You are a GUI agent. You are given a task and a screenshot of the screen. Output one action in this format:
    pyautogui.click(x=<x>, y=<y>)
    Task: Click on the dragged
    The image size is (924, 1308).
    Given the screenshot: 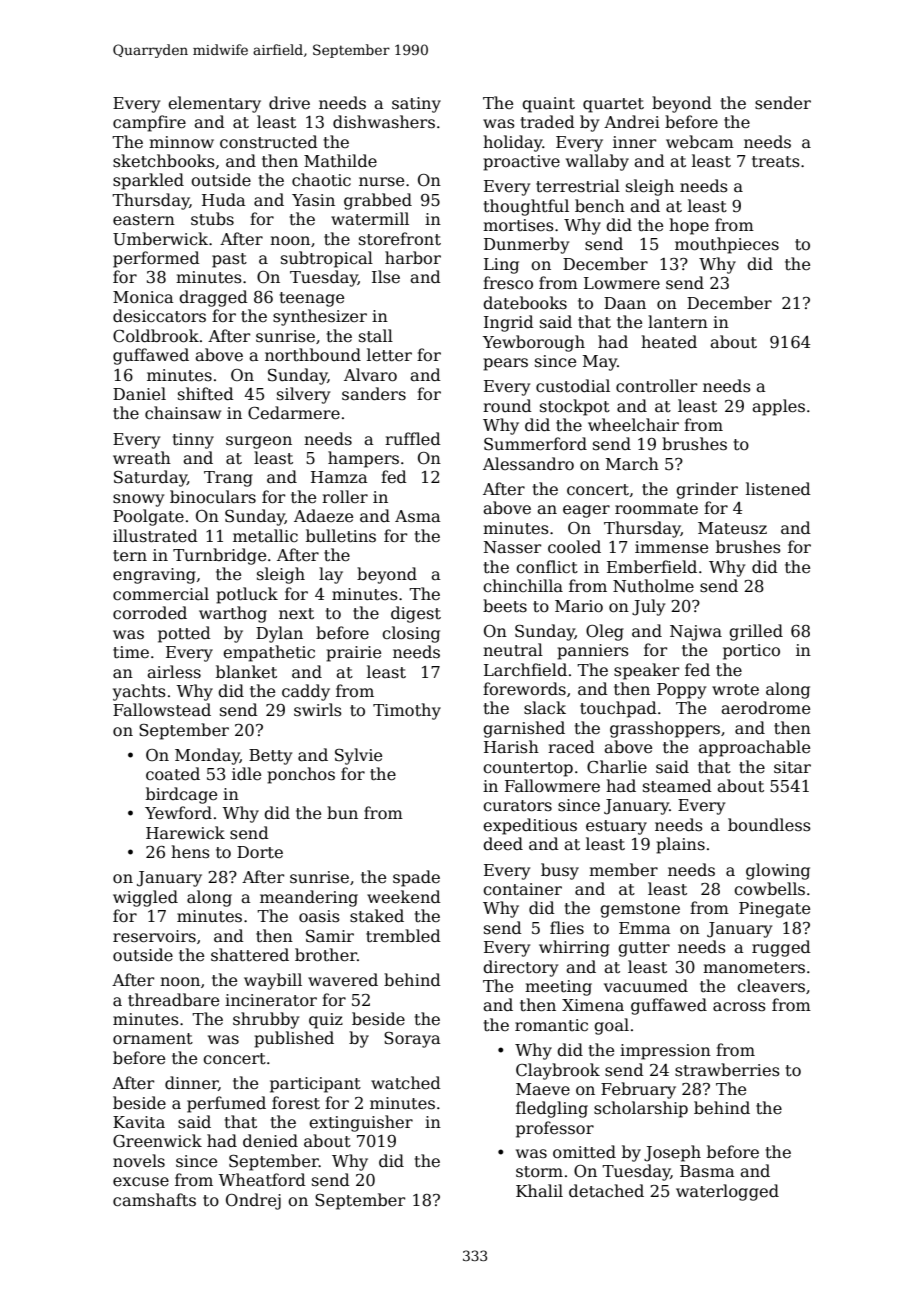 What is the action you would take?
    pyautogui.click(x=213, y=298)
